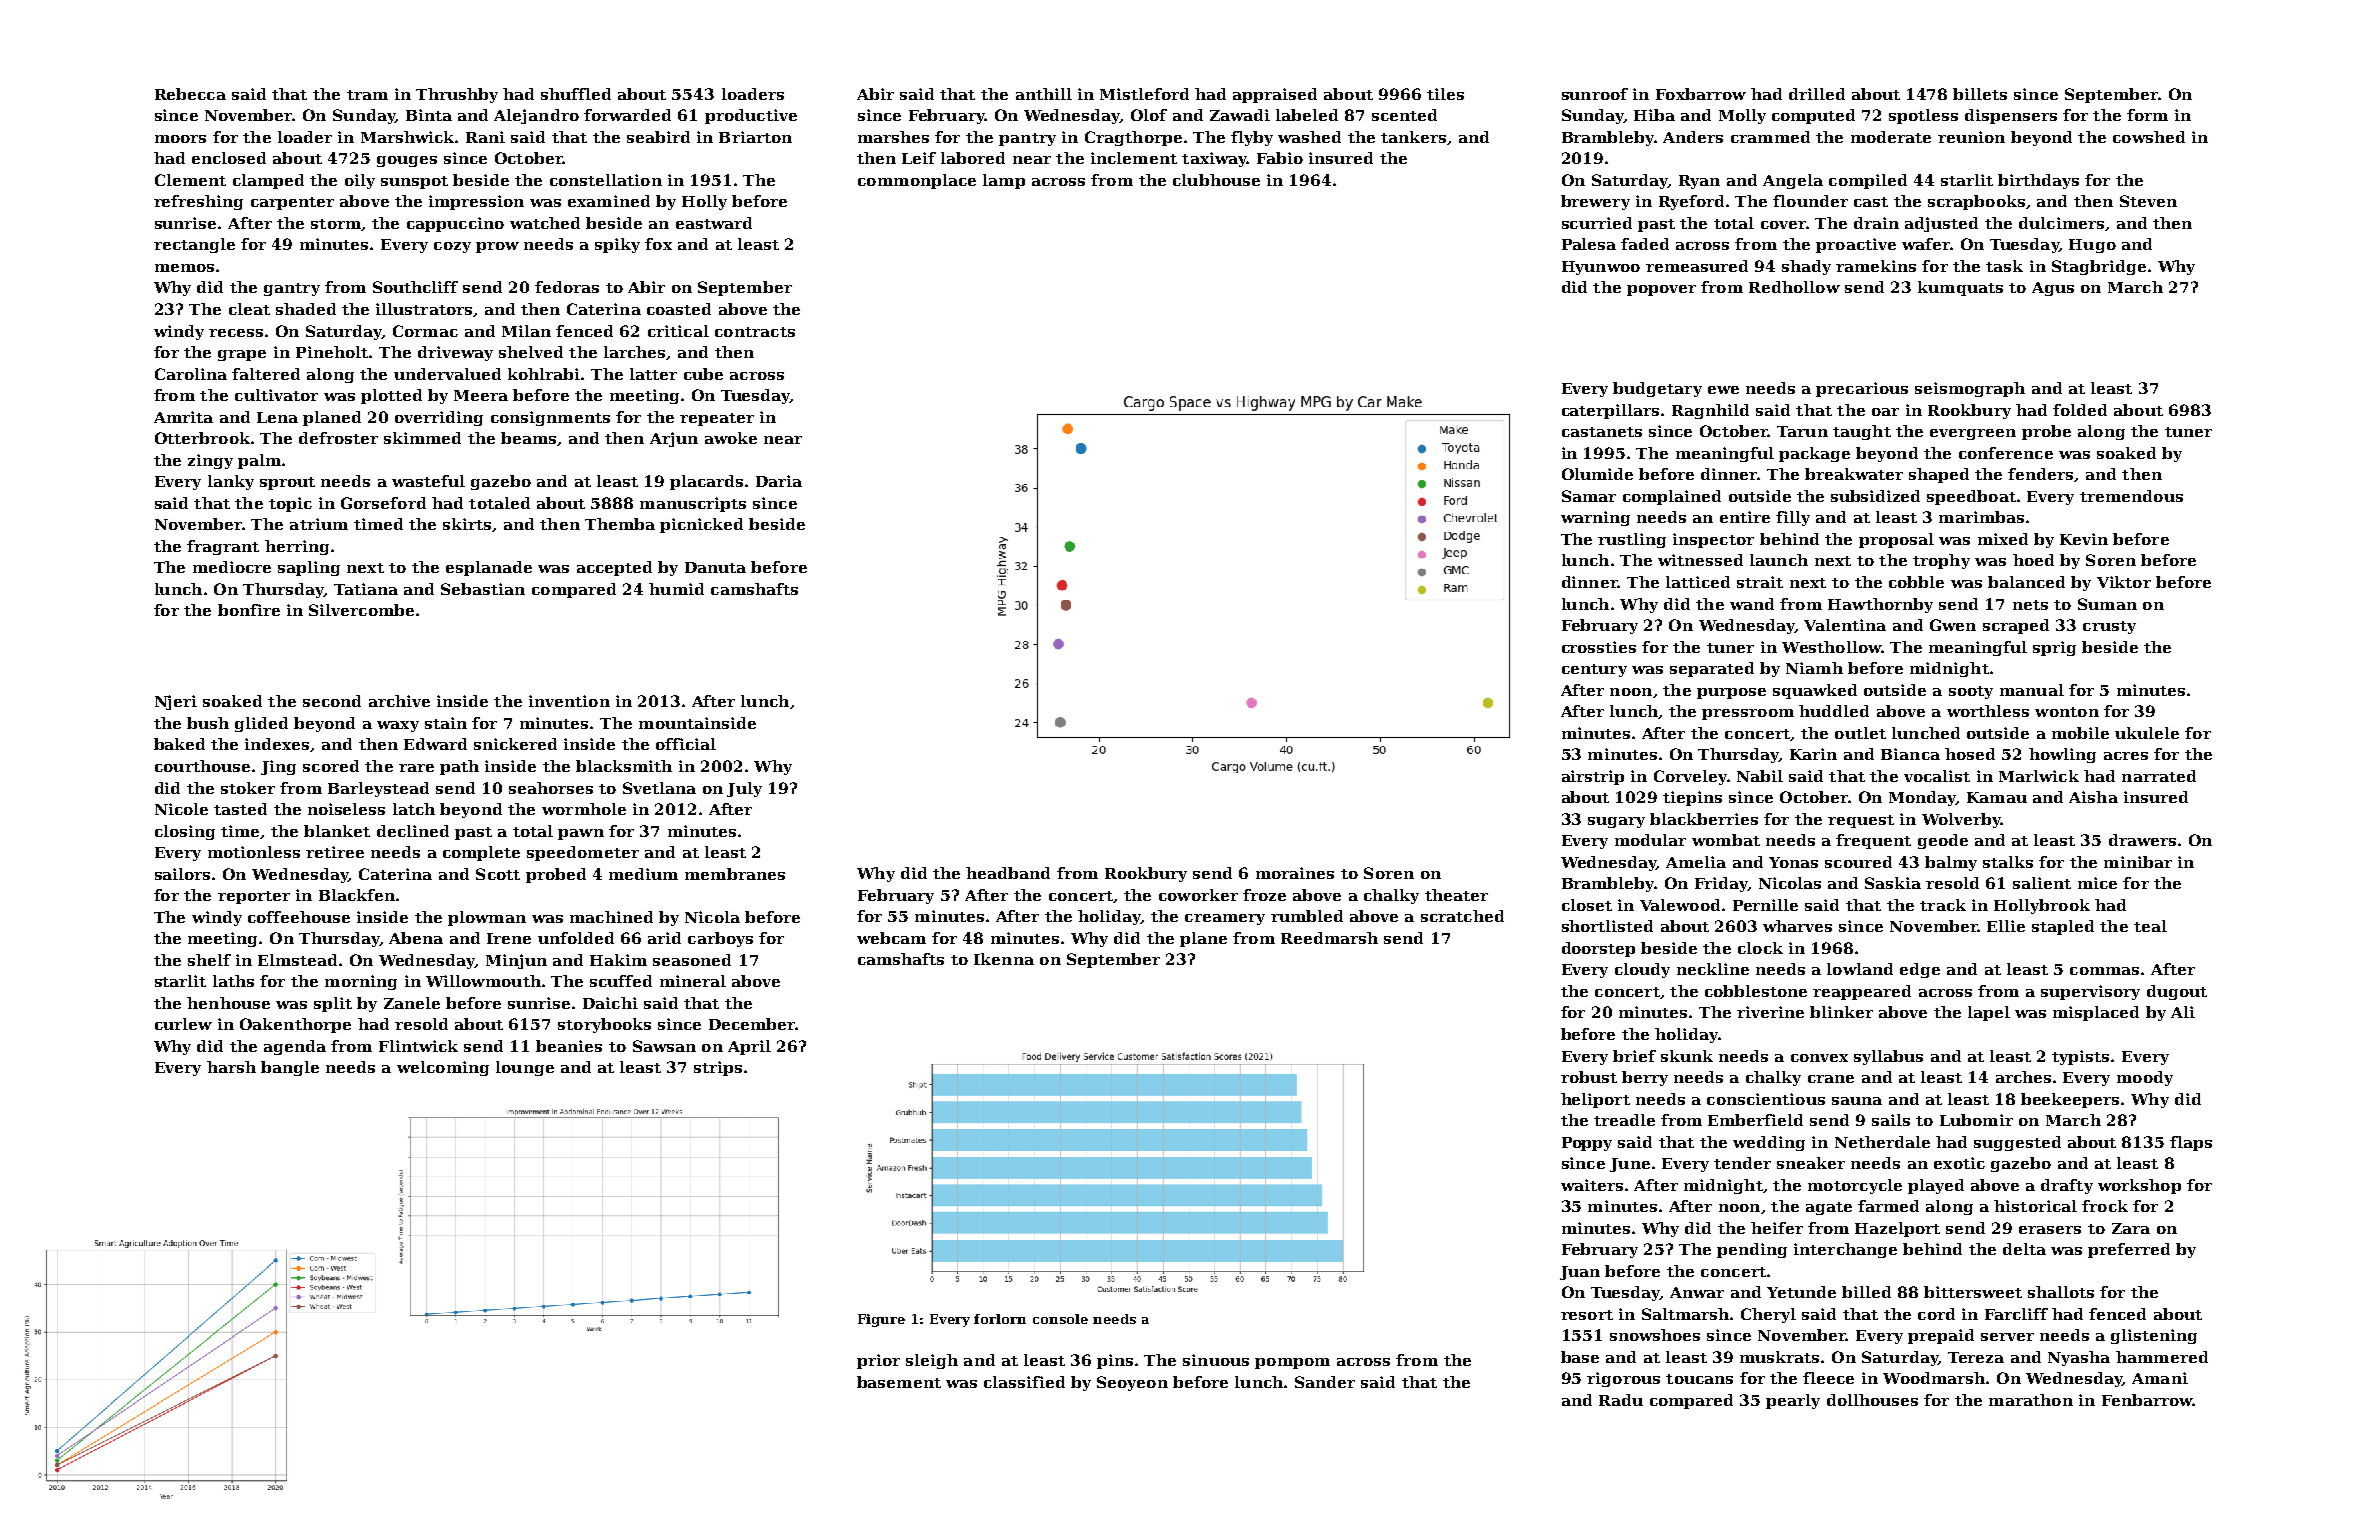 The height and width of the page is (1533, 2369). What do you see at coordinates (755, 332) in the page?
I see `contracts` at bounding box center [755, 332].
